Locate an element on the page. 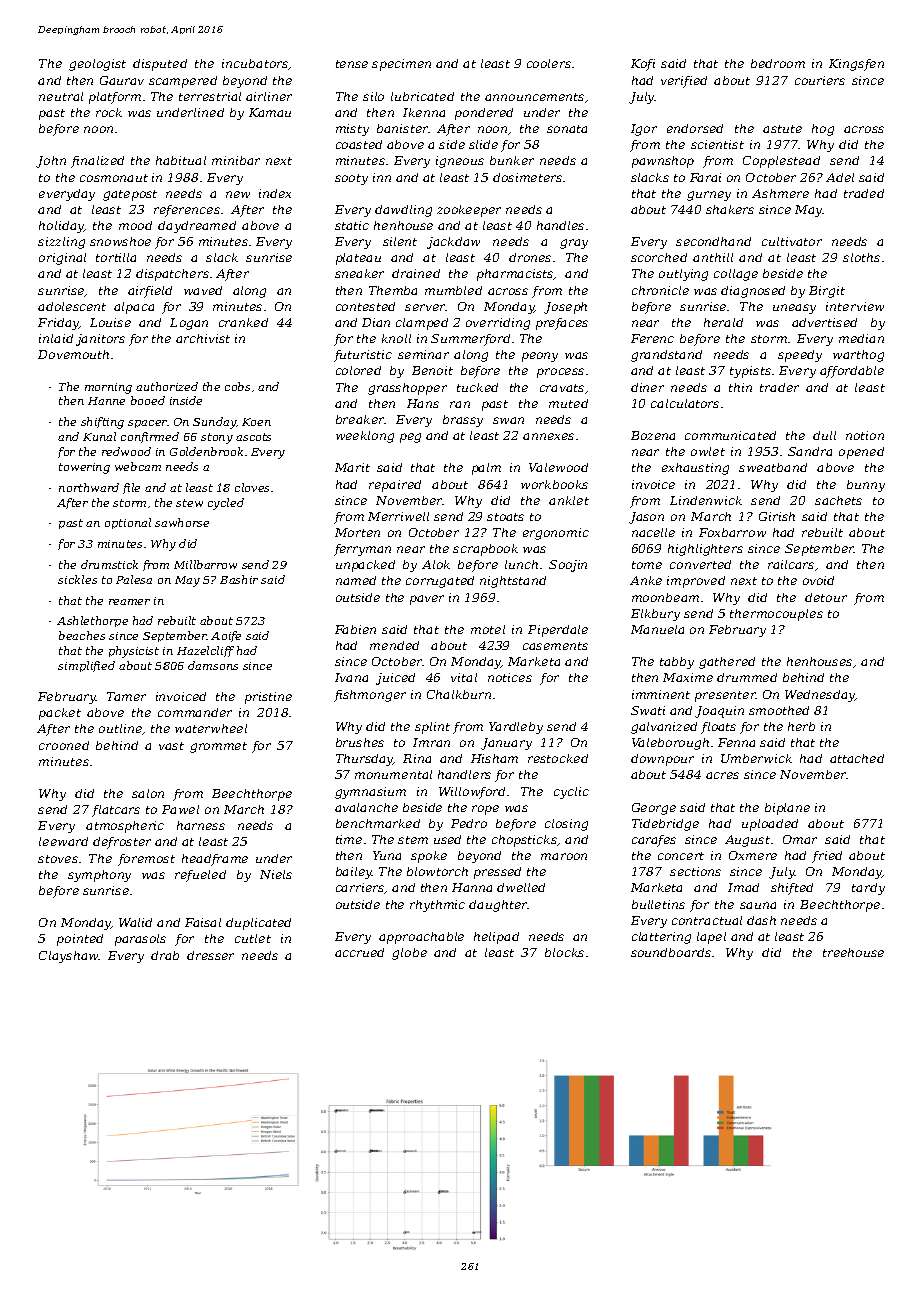  treehouse is located at coordinates (853, 952).
